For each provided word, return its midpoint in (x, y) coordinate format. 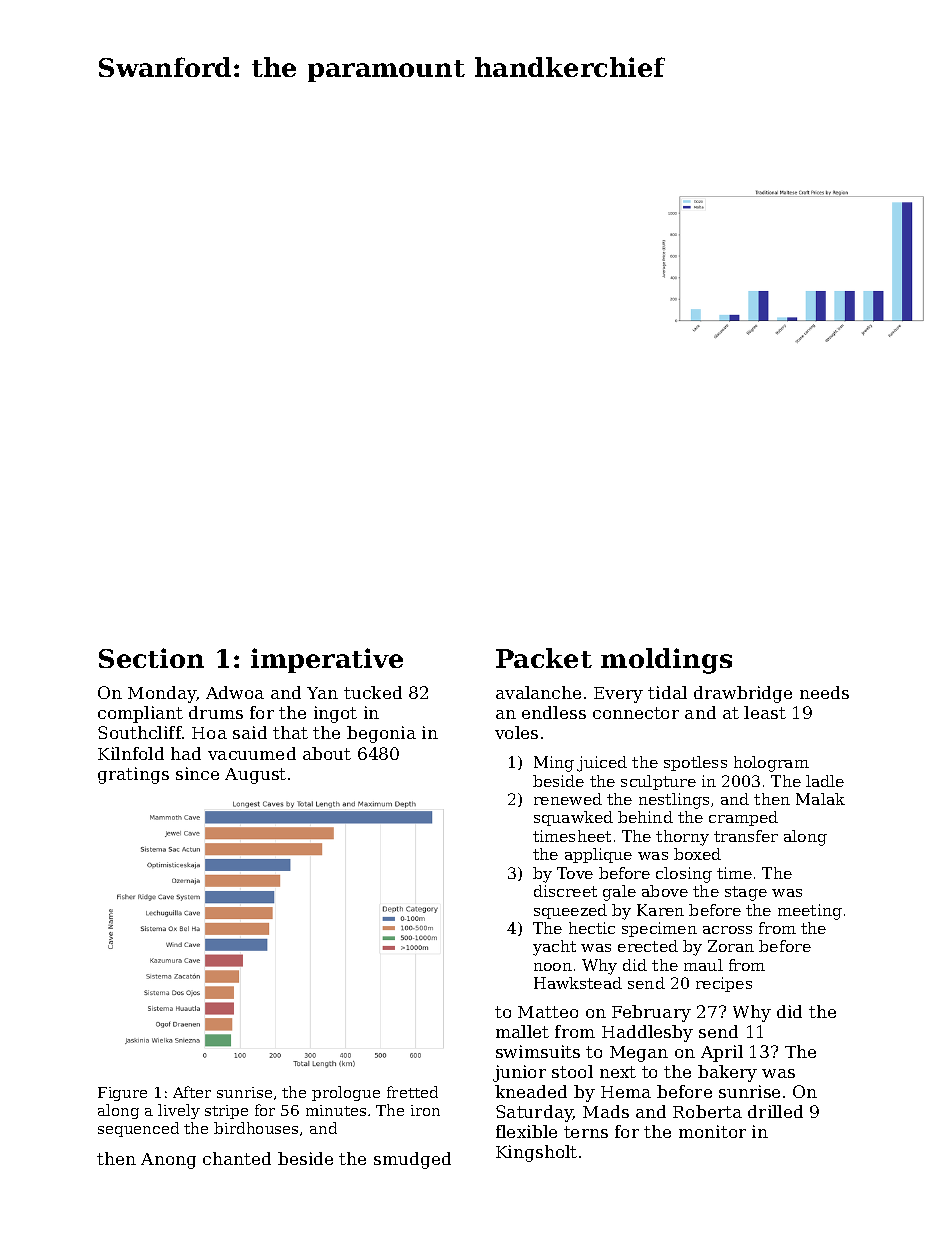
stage (746, 893)
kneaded (531, 1091)
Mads (606, 1111)
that (290, 732)
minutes (336, 1110)
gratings (133, 775)
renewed (568, 799)
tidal (667, 692)
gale (619, 893)
